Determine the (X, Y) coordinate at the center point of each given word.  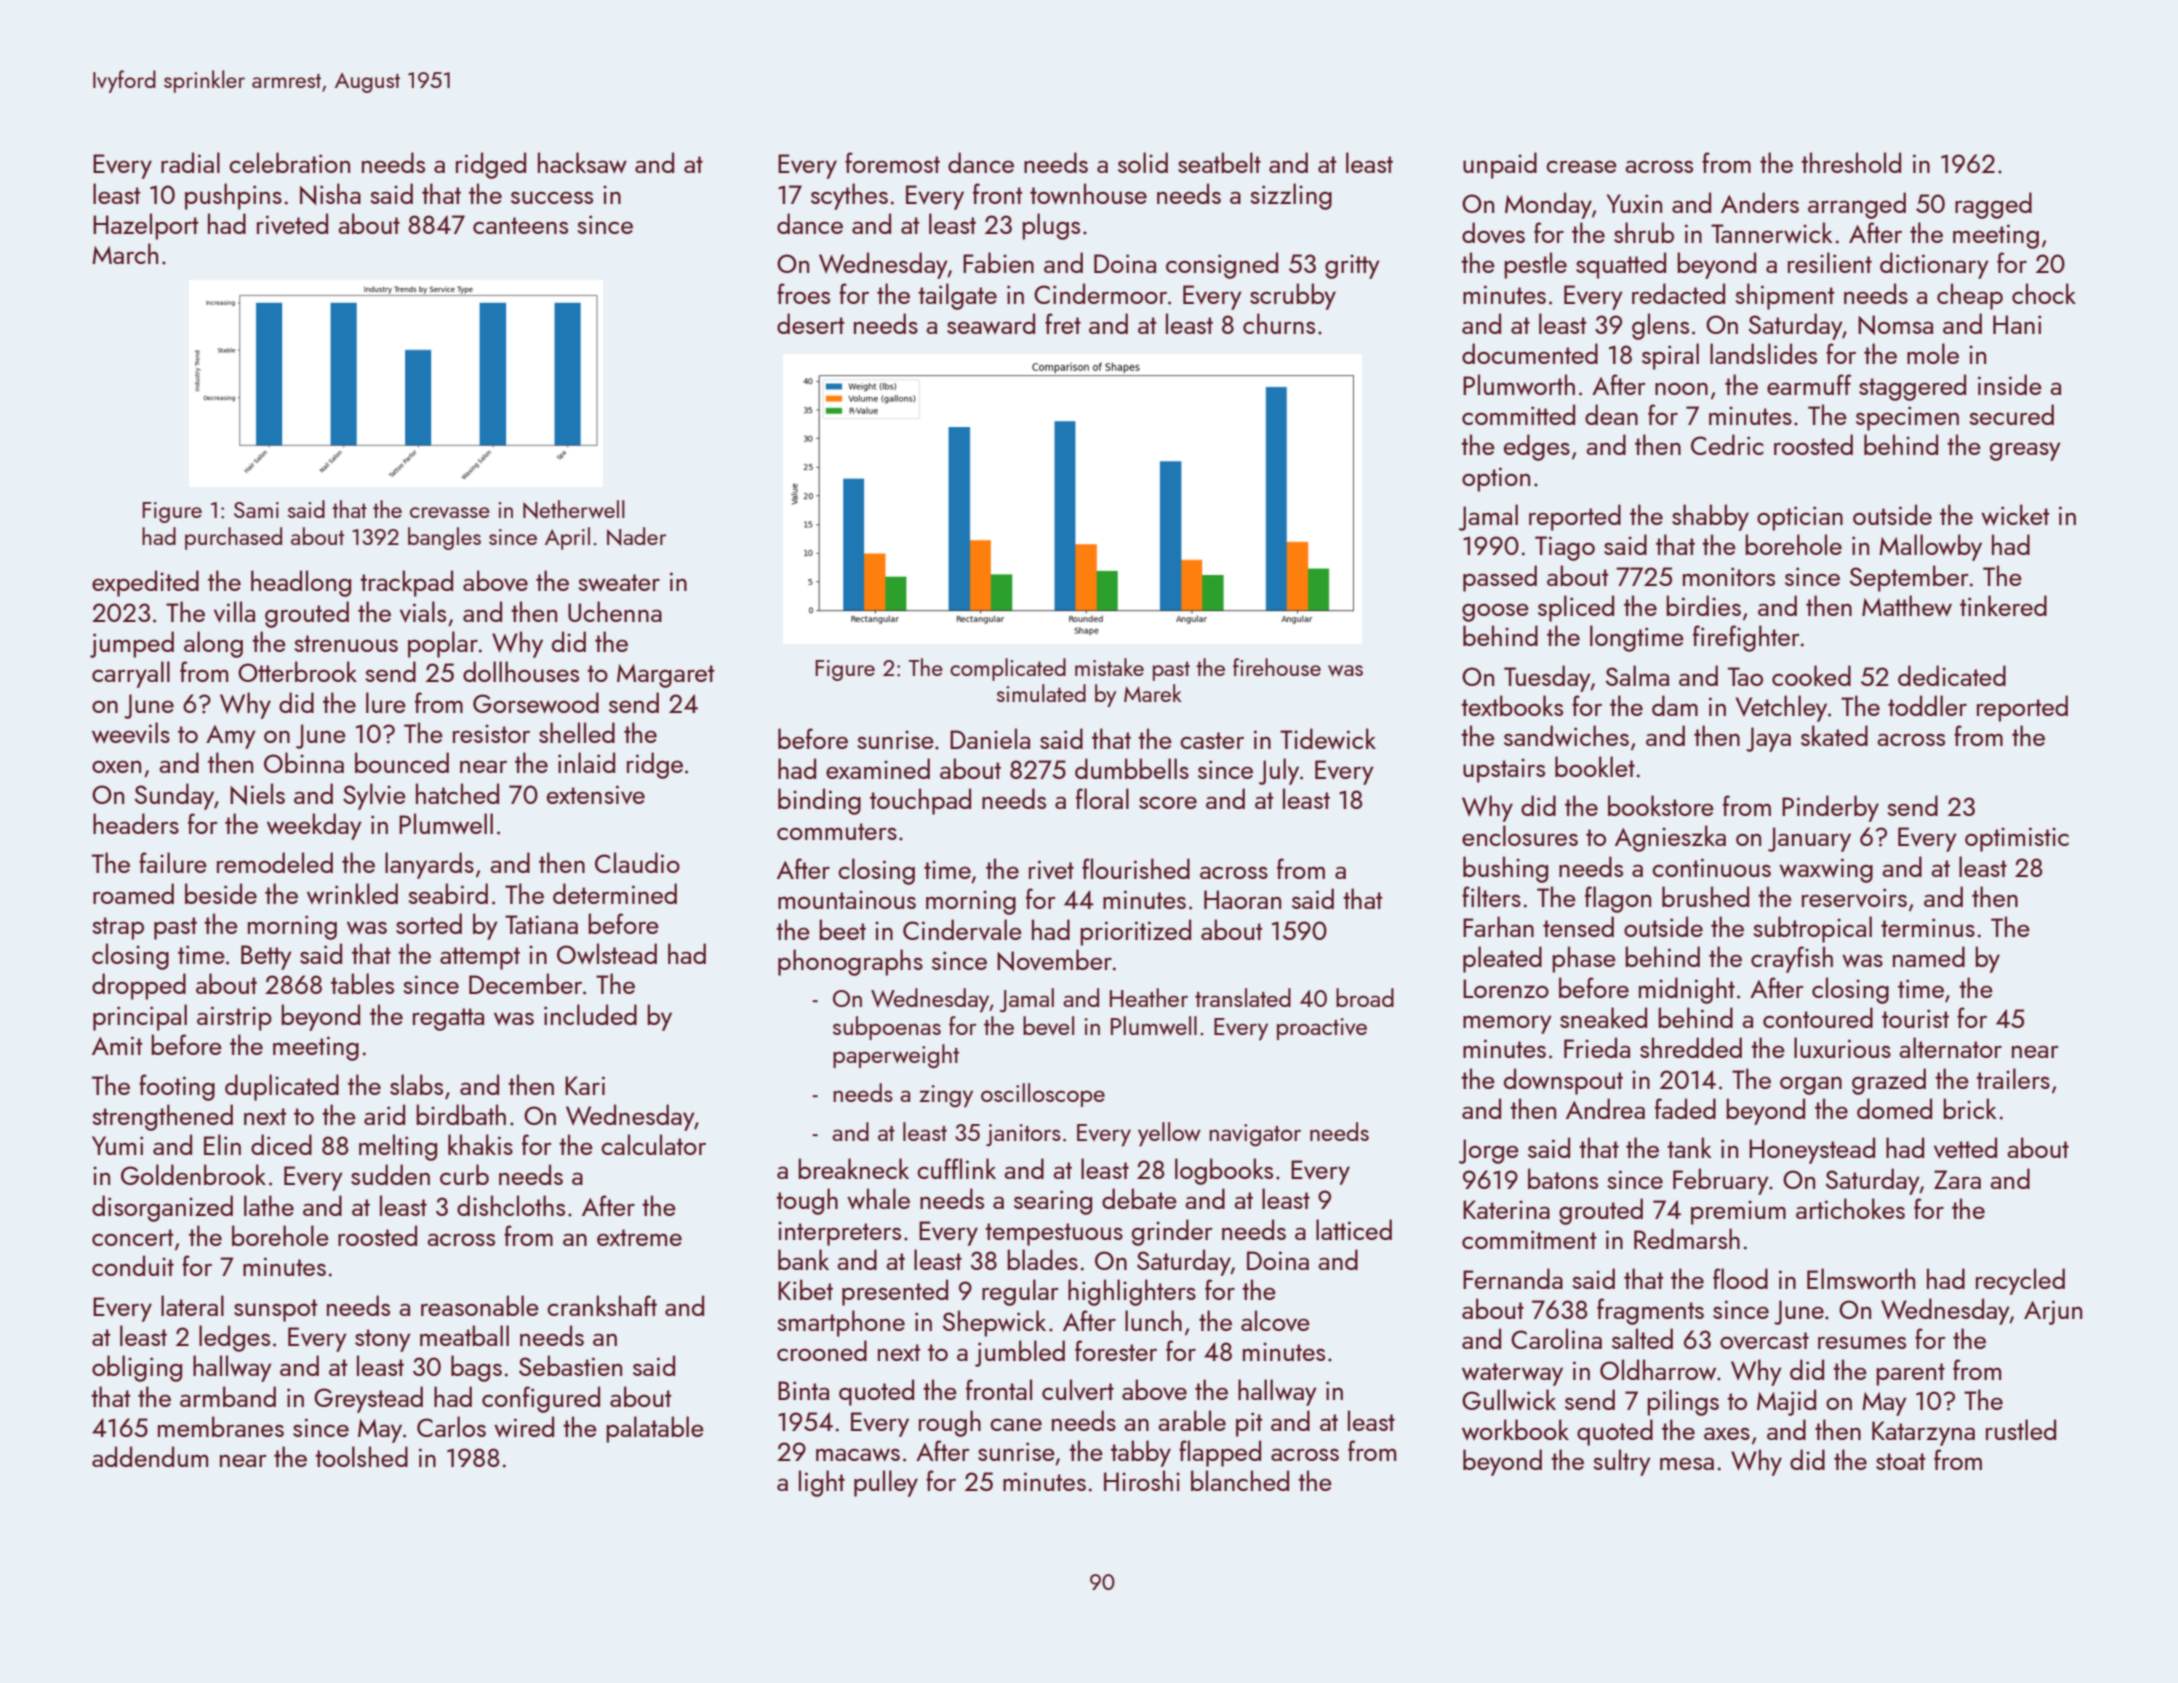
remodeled (275, 862)
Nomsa (1895, 325)
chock (2044, 293)
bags (476, 1368)
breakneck (853, 1168)
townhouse (1088, 193)
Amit (117, 1045)
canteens (520, 225)
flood (1740, 1278)
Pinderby (1830, 808)
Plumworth (1519, 384)
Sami (256, 510)
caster (1212, 740)
